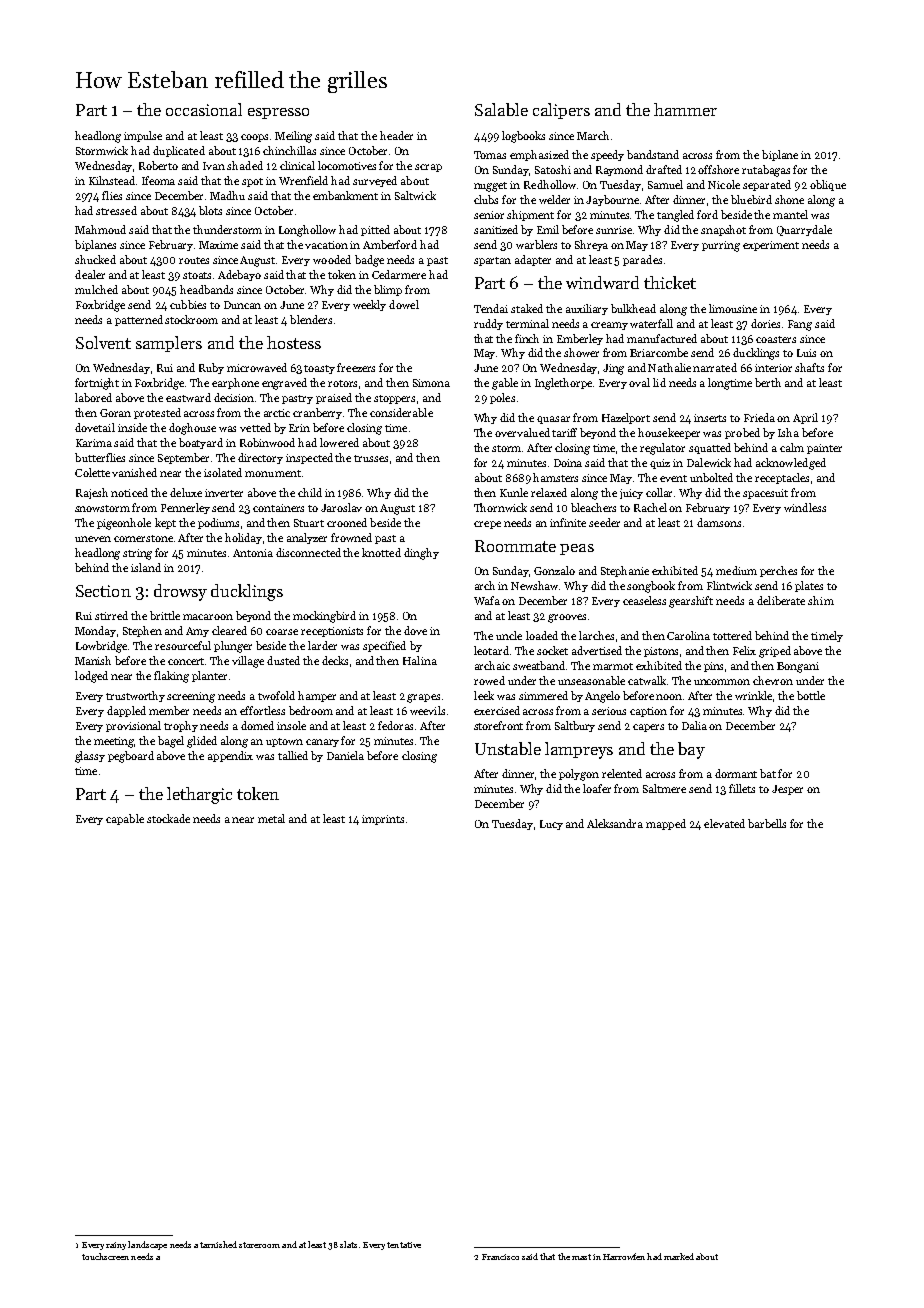 This screenshot has width=924, height=1308. What do you see at coordinates (204, 109) in the screenshot?
I see `occasional` at bounding box center [204, 109].
